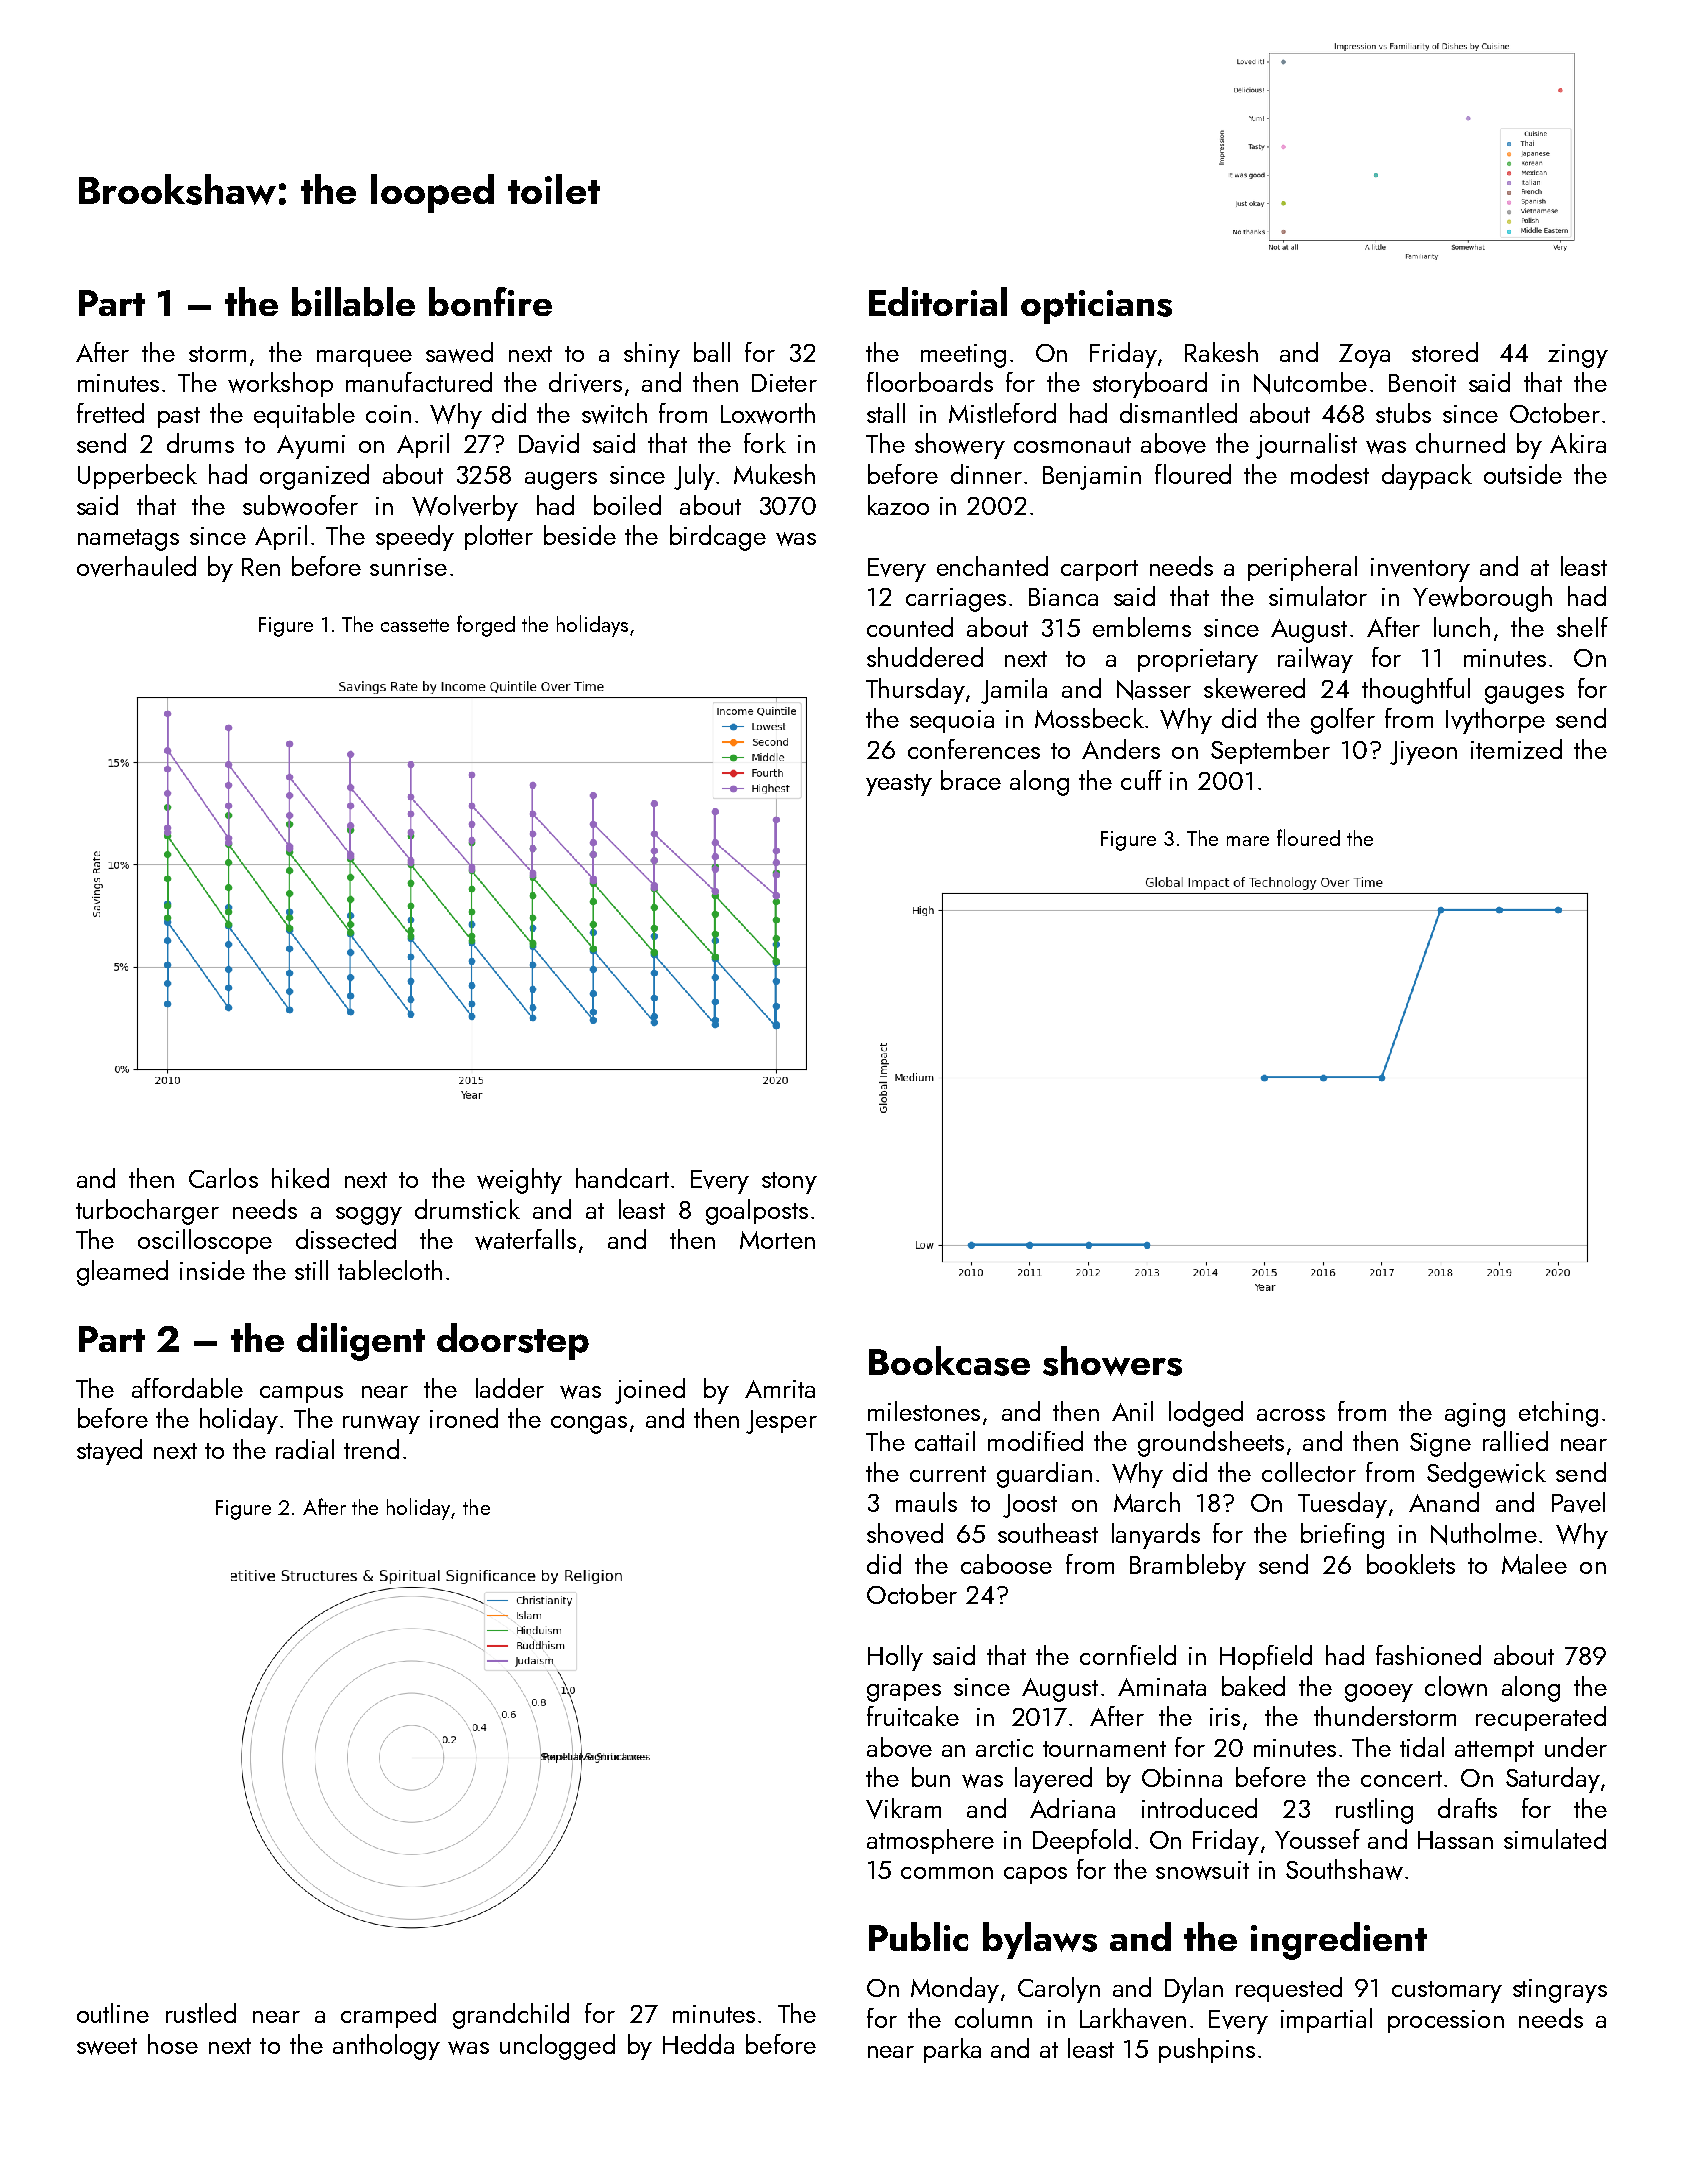 The height and width of the screenshot is (2178, 1683). I want to click on arctic, so click(1004, 1748).
